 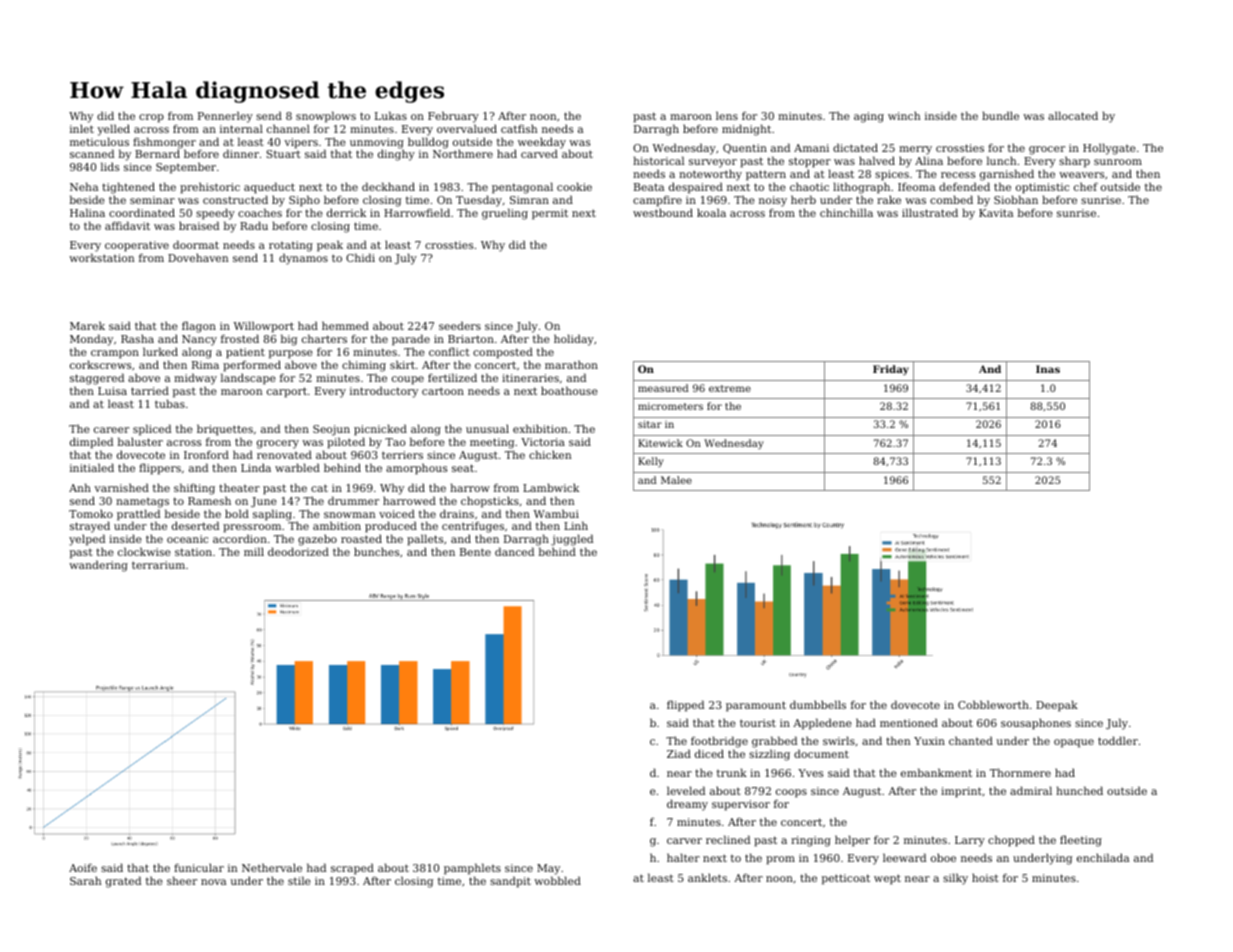 I want to click on Chidi, so click(x=360, y=257).
